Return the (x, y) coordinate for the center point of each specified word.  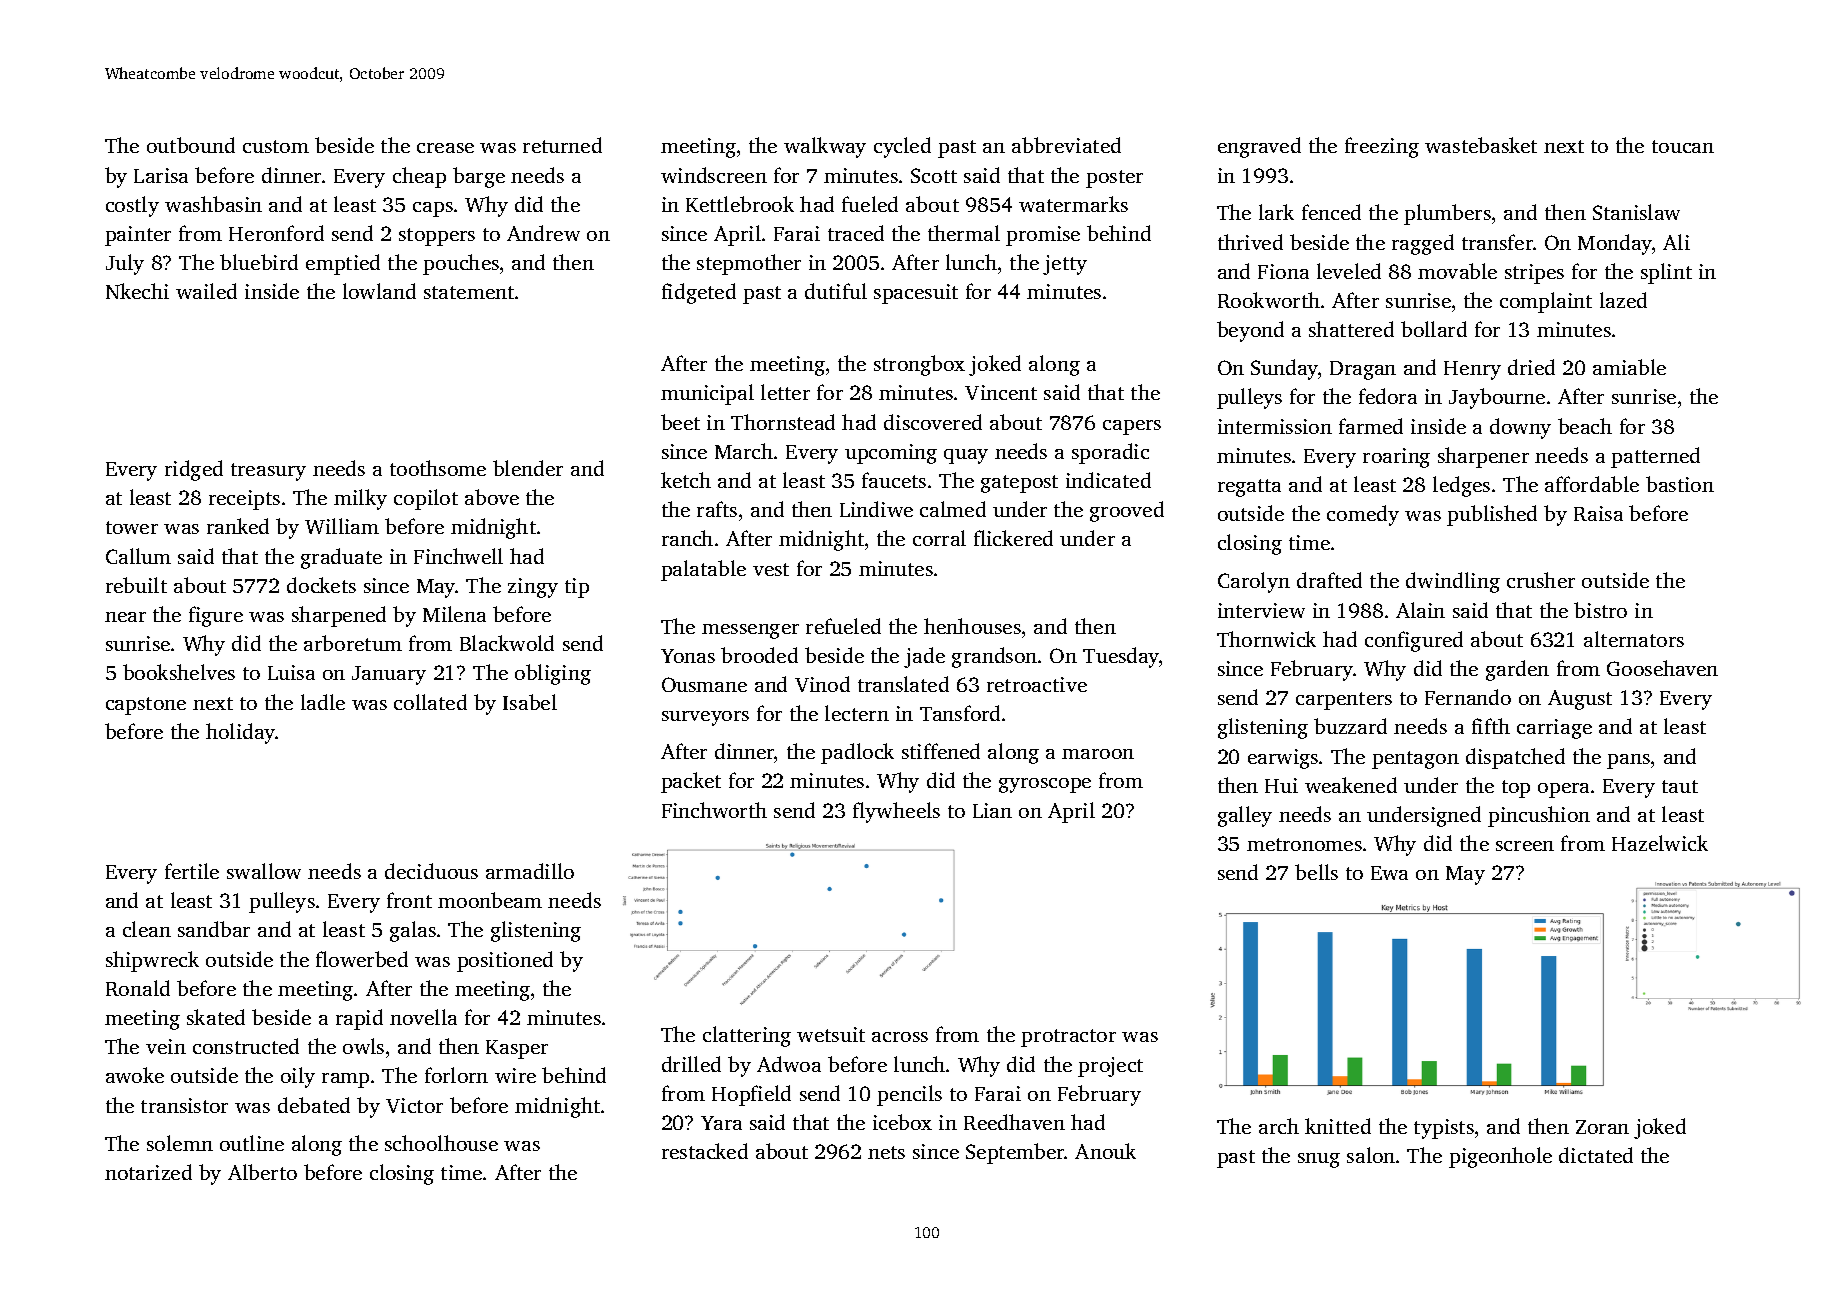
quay (966, 456)
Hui (1281, 785)
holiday (241, 733)
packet (691, 782)
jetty (1065, 265)
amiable (1629, 367)
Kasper (517, 1049)
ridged (194, 470)
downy (1520, 428)
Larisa (161, 175)
